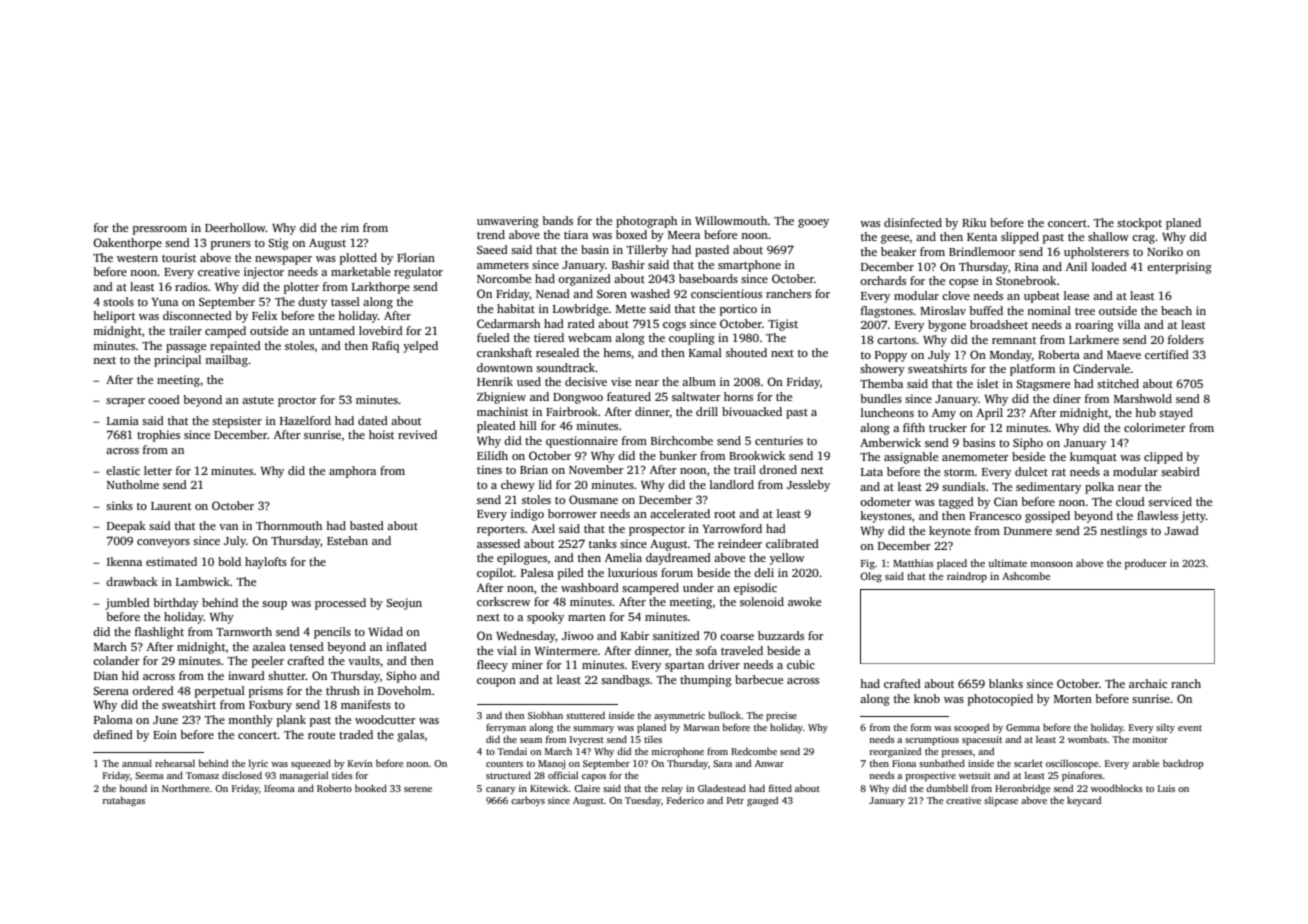 The image size is (1308, 924). Describe the element at coordinates (528, 801) in the screenshot. I see `carboys` at that location.
